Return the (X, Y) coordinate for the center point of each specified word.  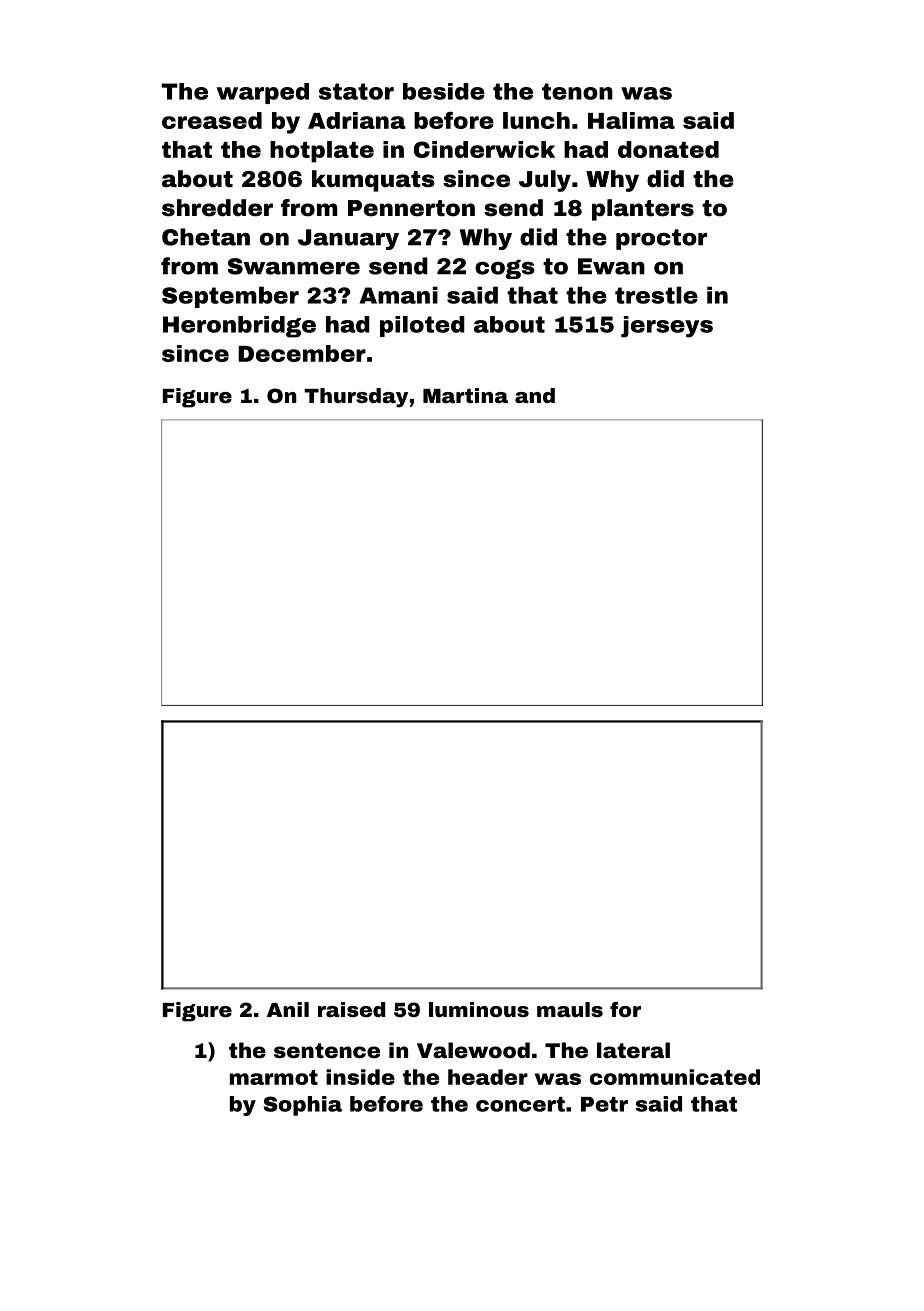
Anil (288, 1009)
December (302, 353)
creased (212, 120)
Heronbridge (239, 327)
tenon (577, 91)
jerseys (667, 327)
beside (444, 91)
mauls (570, 1009)
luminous (479, 1009)
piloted (422, 326)
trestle (656, 295)
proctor (661, 239)
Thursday (356, 398)
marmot (274, 1077)
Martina (465, 395)
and (535, 395)
